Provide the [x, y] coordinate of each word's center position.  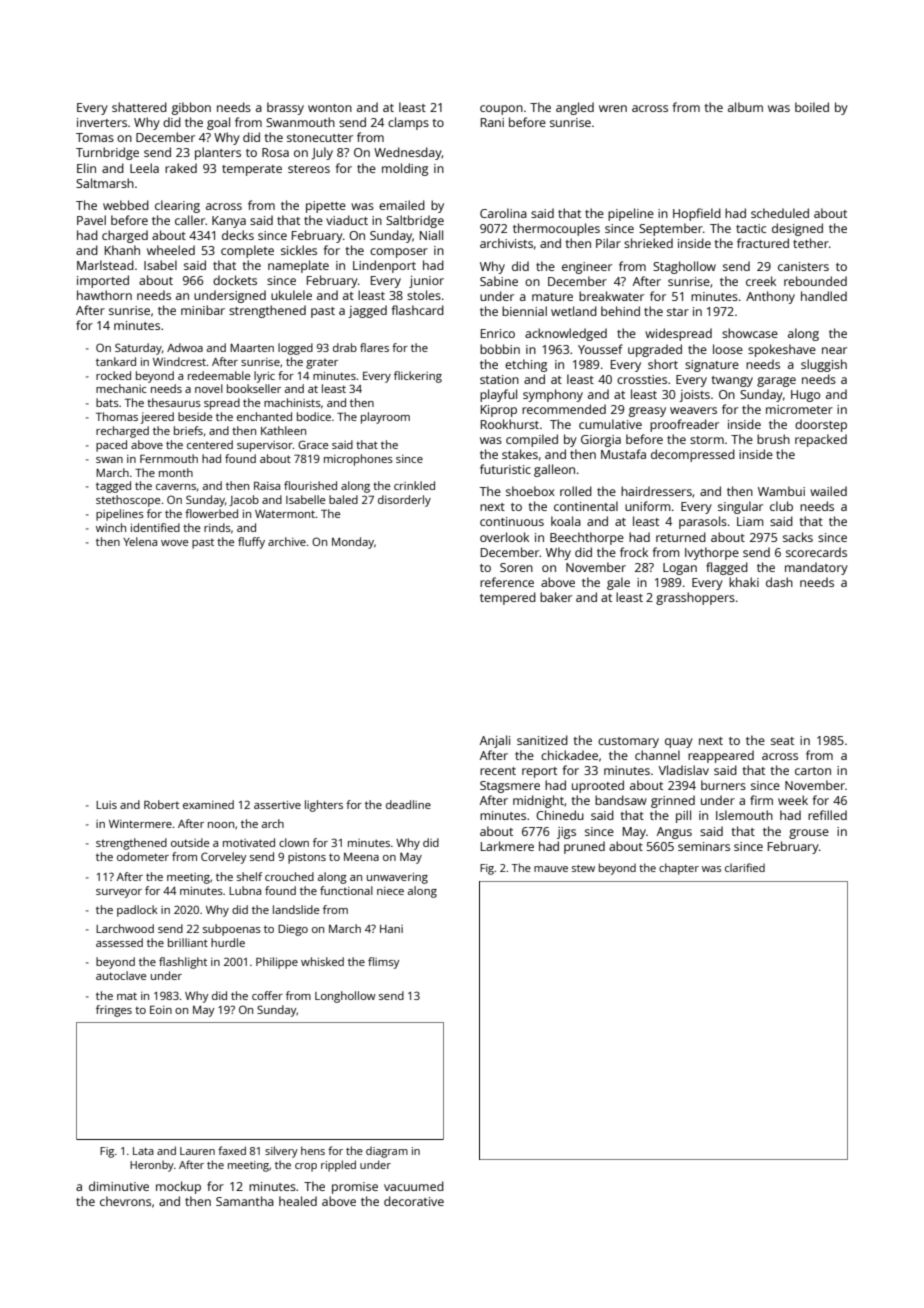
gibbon [191, 108]
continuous [512, 521]
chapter [679, 869]
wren [613, 108]
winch [111, 527]
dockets [235, 280]
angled [575, 108]
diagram [387, 1152]
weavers [693, 410]
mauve [551, 869]
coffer [267, 995]
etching [526, 365]
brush [773, 439]
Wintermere [140, 824]
